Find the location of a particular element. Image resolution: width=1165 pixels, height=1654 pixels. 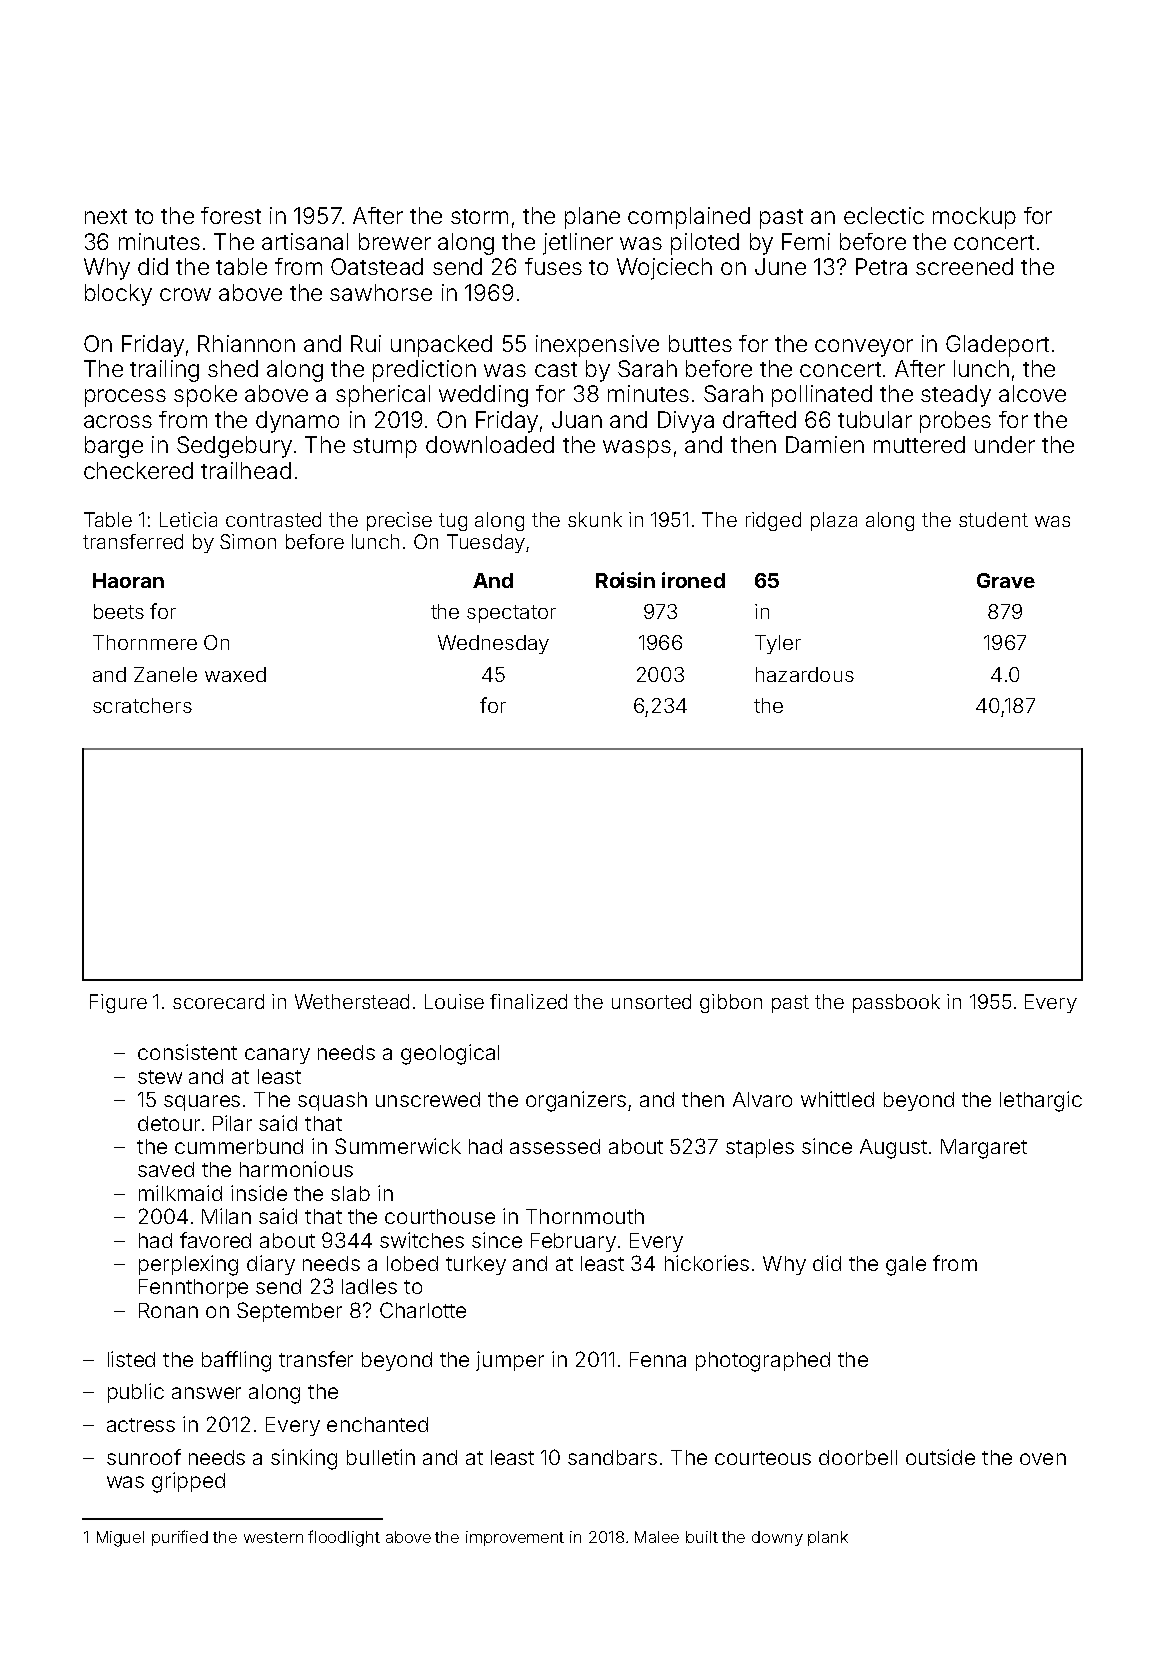

turkey is located at coordinates (476, 1265).
